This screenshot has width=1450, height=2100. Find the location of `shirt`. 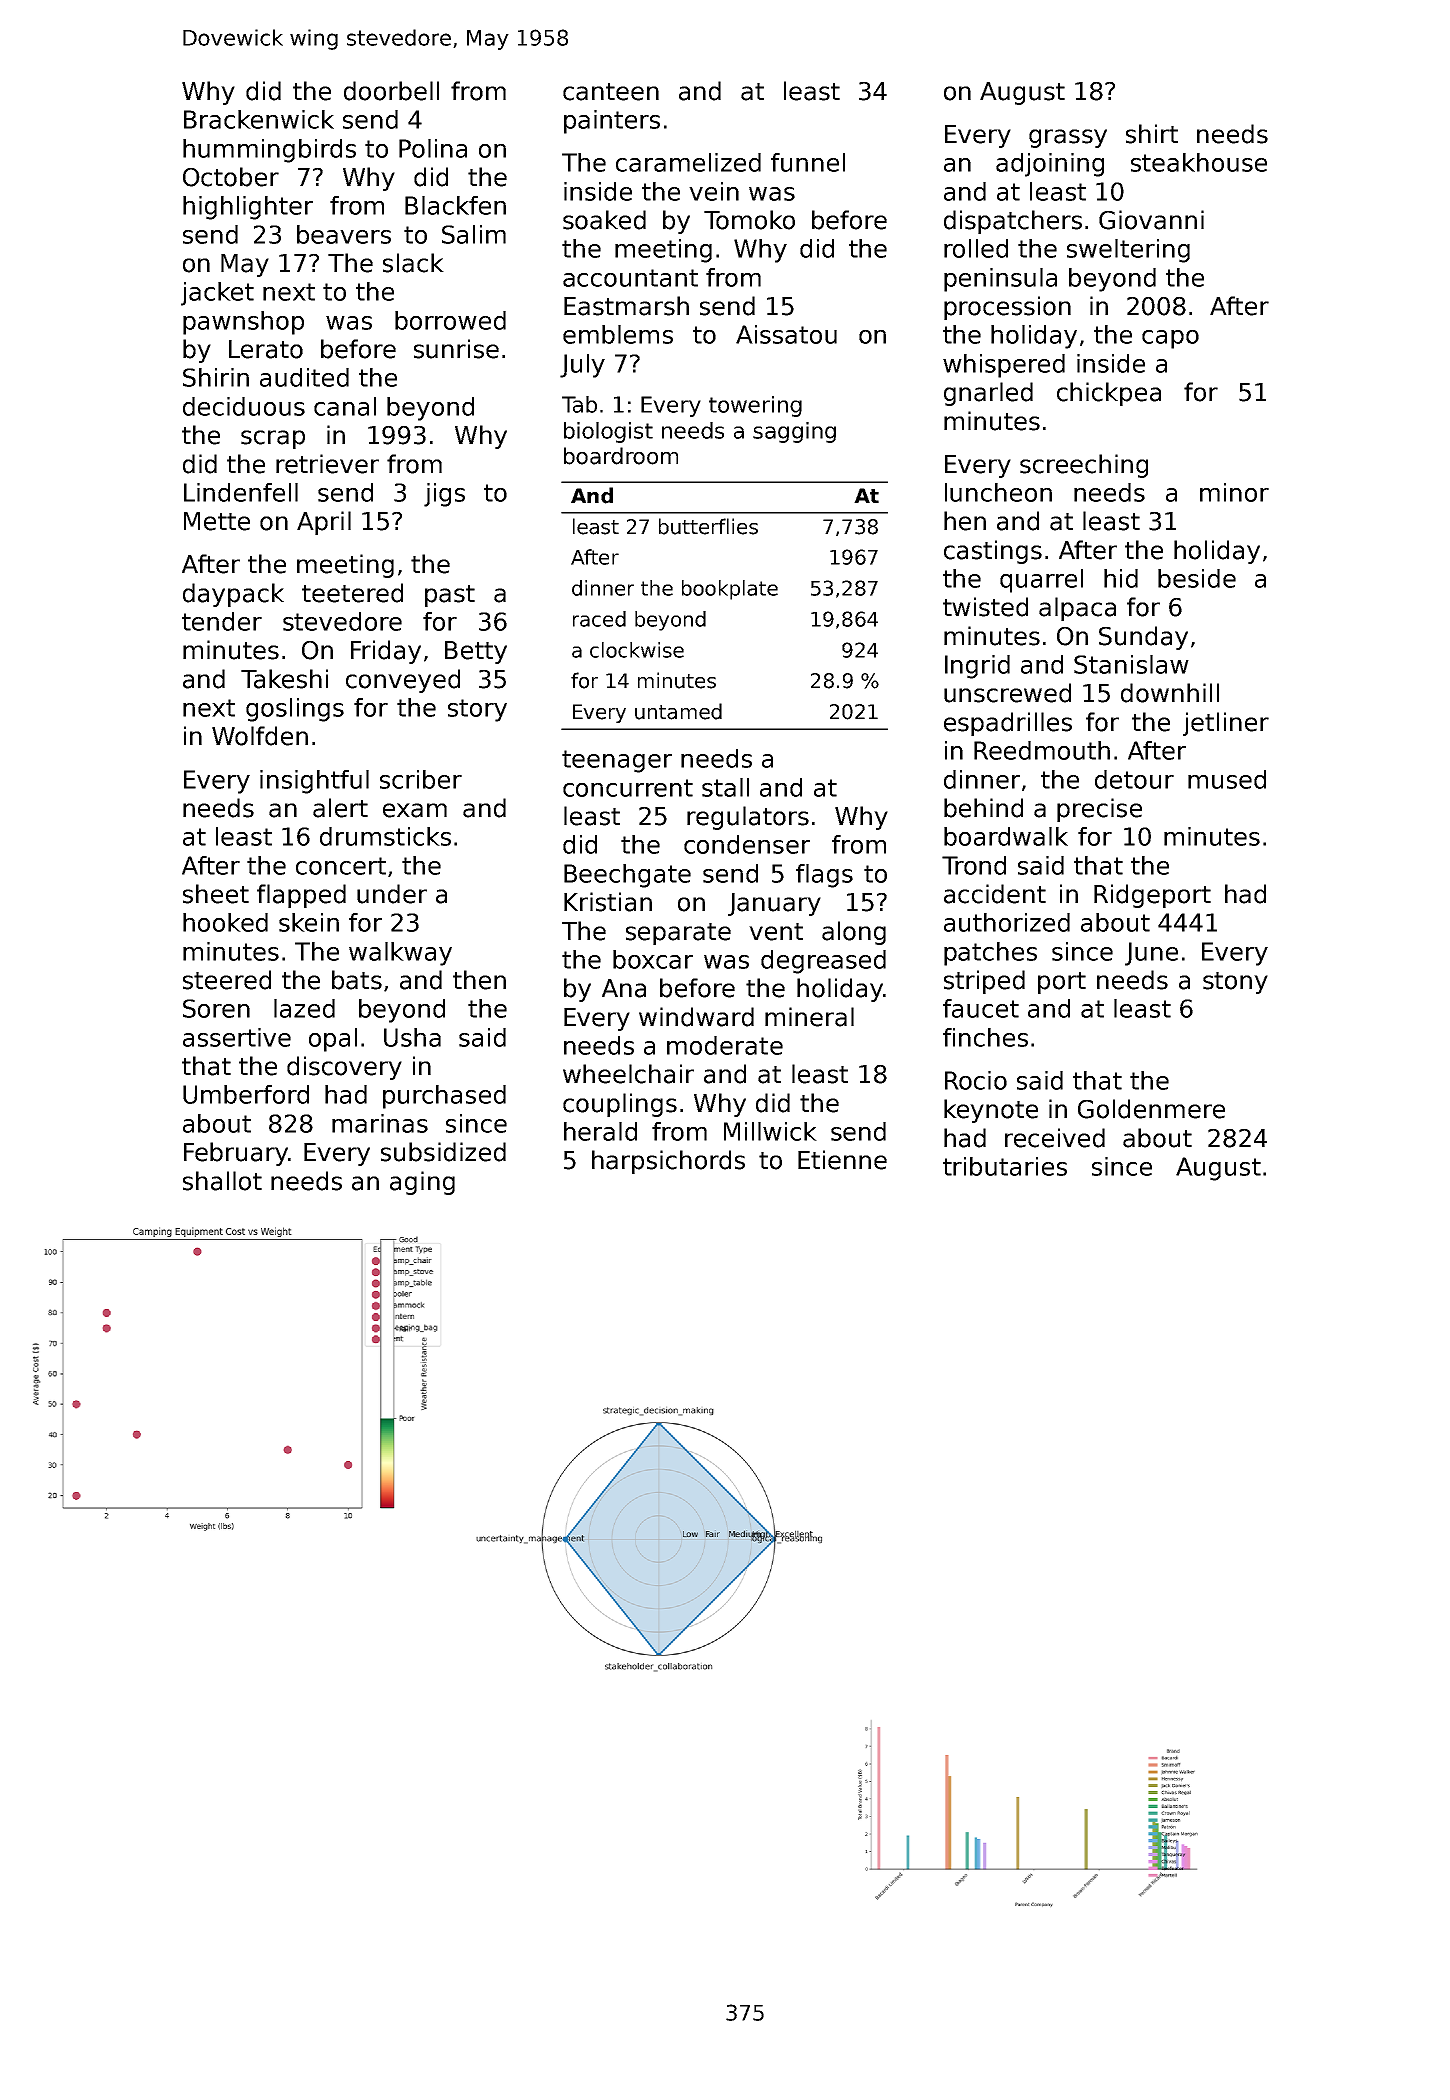

shirt is located at coordinates (1152, 134).
